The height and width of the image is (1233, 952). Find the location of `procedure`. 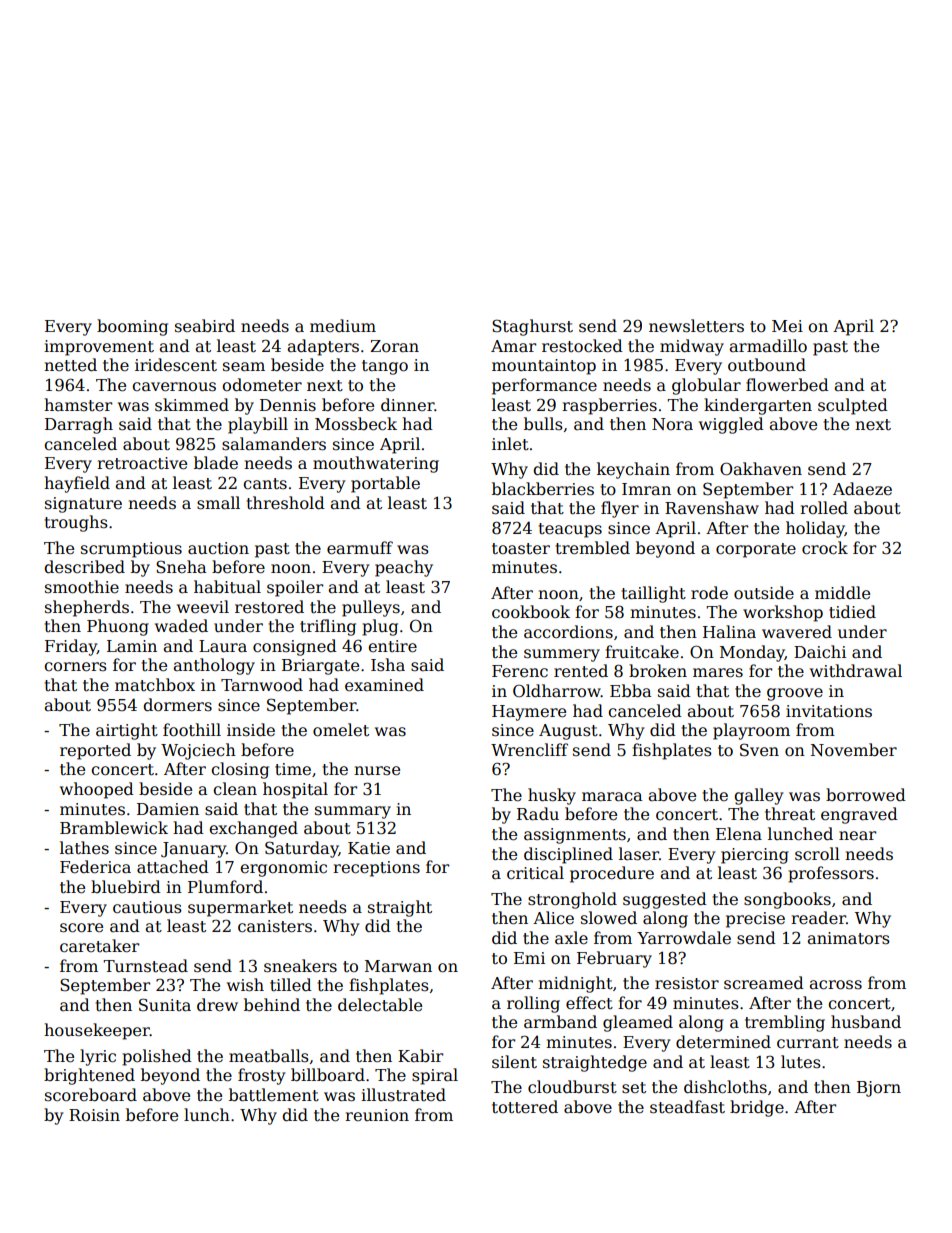

procedure is located at coordinates (612, 874).
